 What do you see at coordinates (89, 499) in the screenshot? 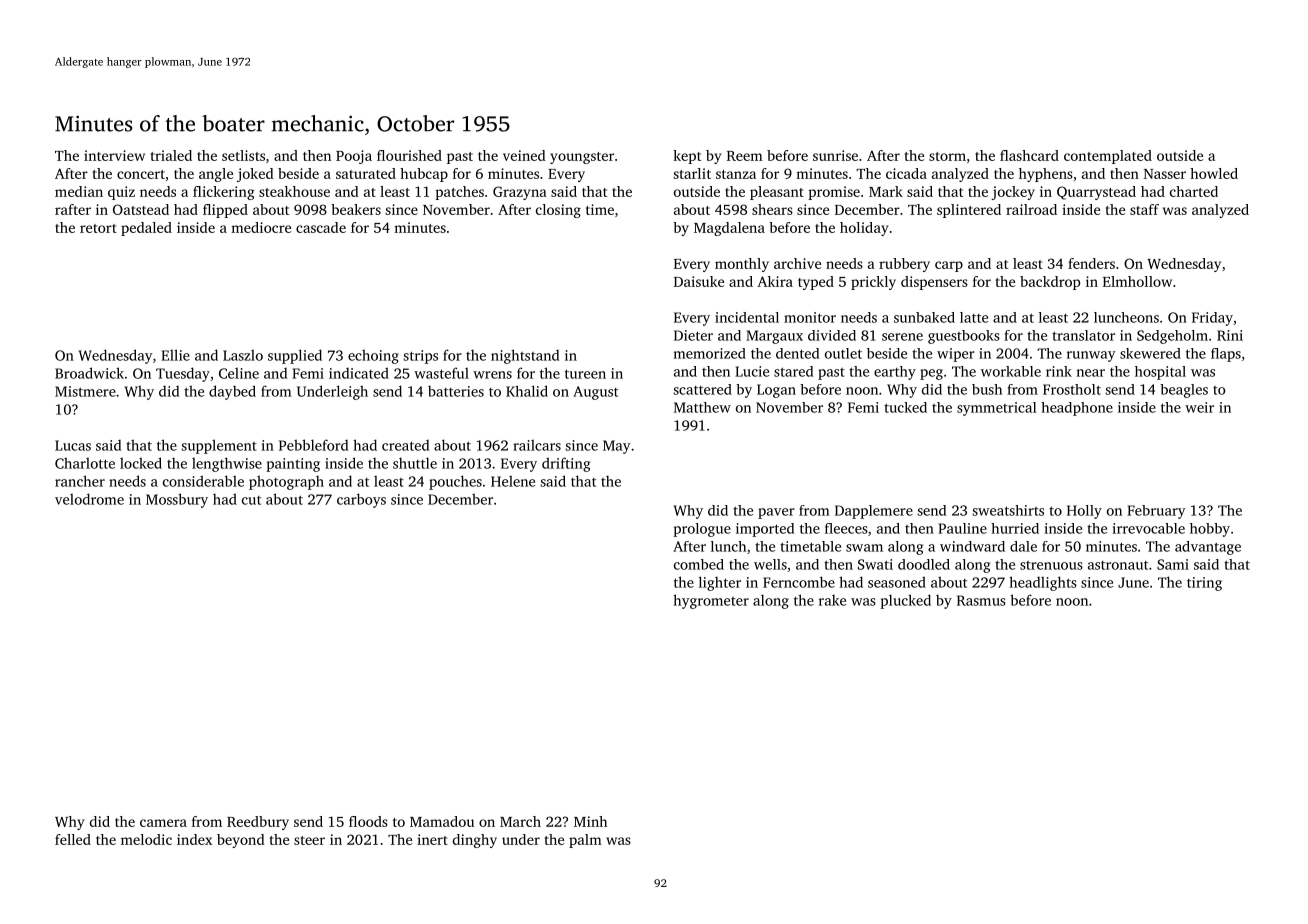
I see `velodrome` at bounding box center [89, 499].
